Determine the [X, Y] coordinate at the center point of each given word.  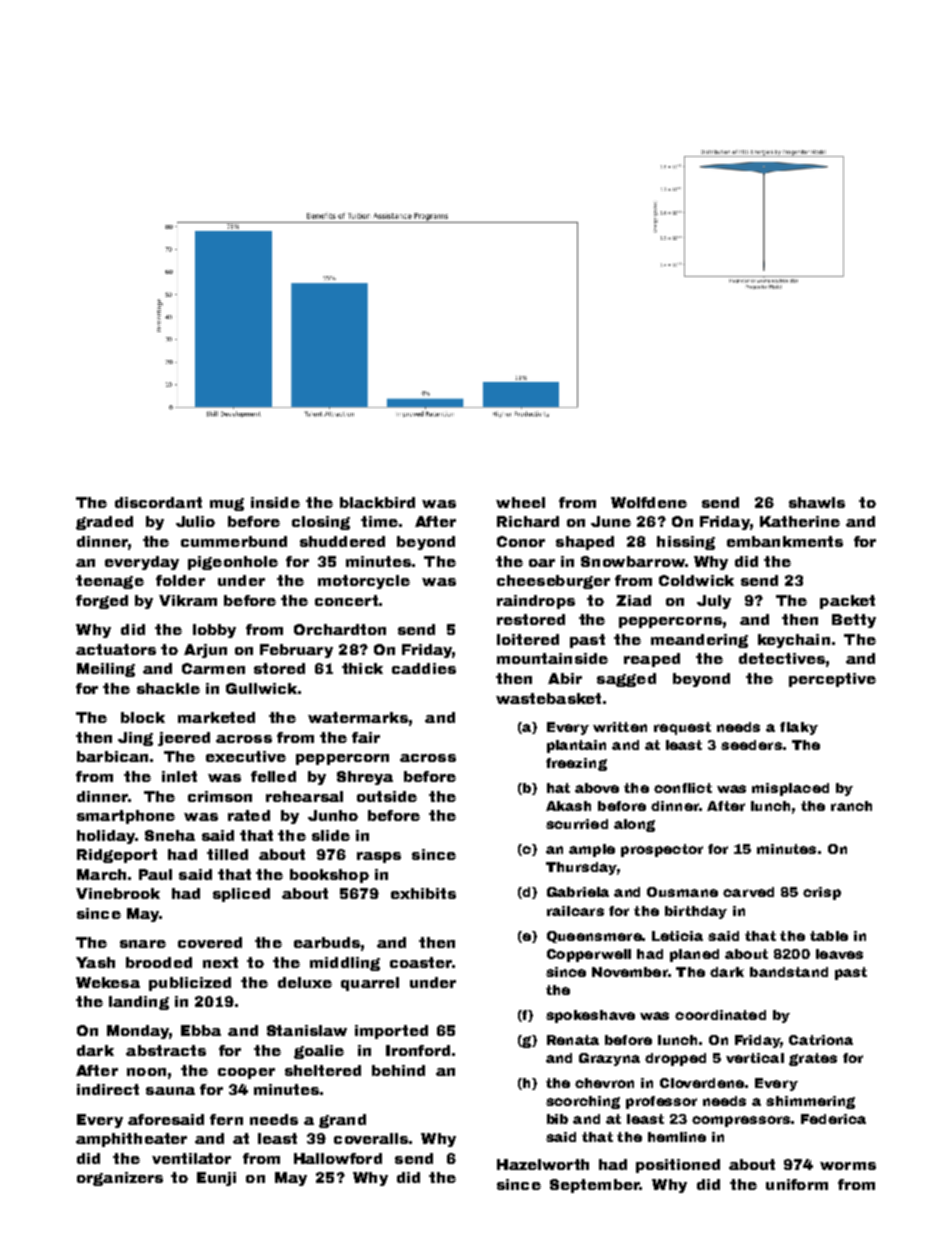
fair [366, 737]
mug [227, 504]
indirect [108, 1089]
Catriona [821, 1040]
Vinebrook [118, 893]
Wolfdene [649, 502]
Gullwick [261, 688]
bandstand [789, 972]
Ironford [418, 1050]
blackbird [377, 502]
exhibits [423, 893]
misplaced [790, 789]
